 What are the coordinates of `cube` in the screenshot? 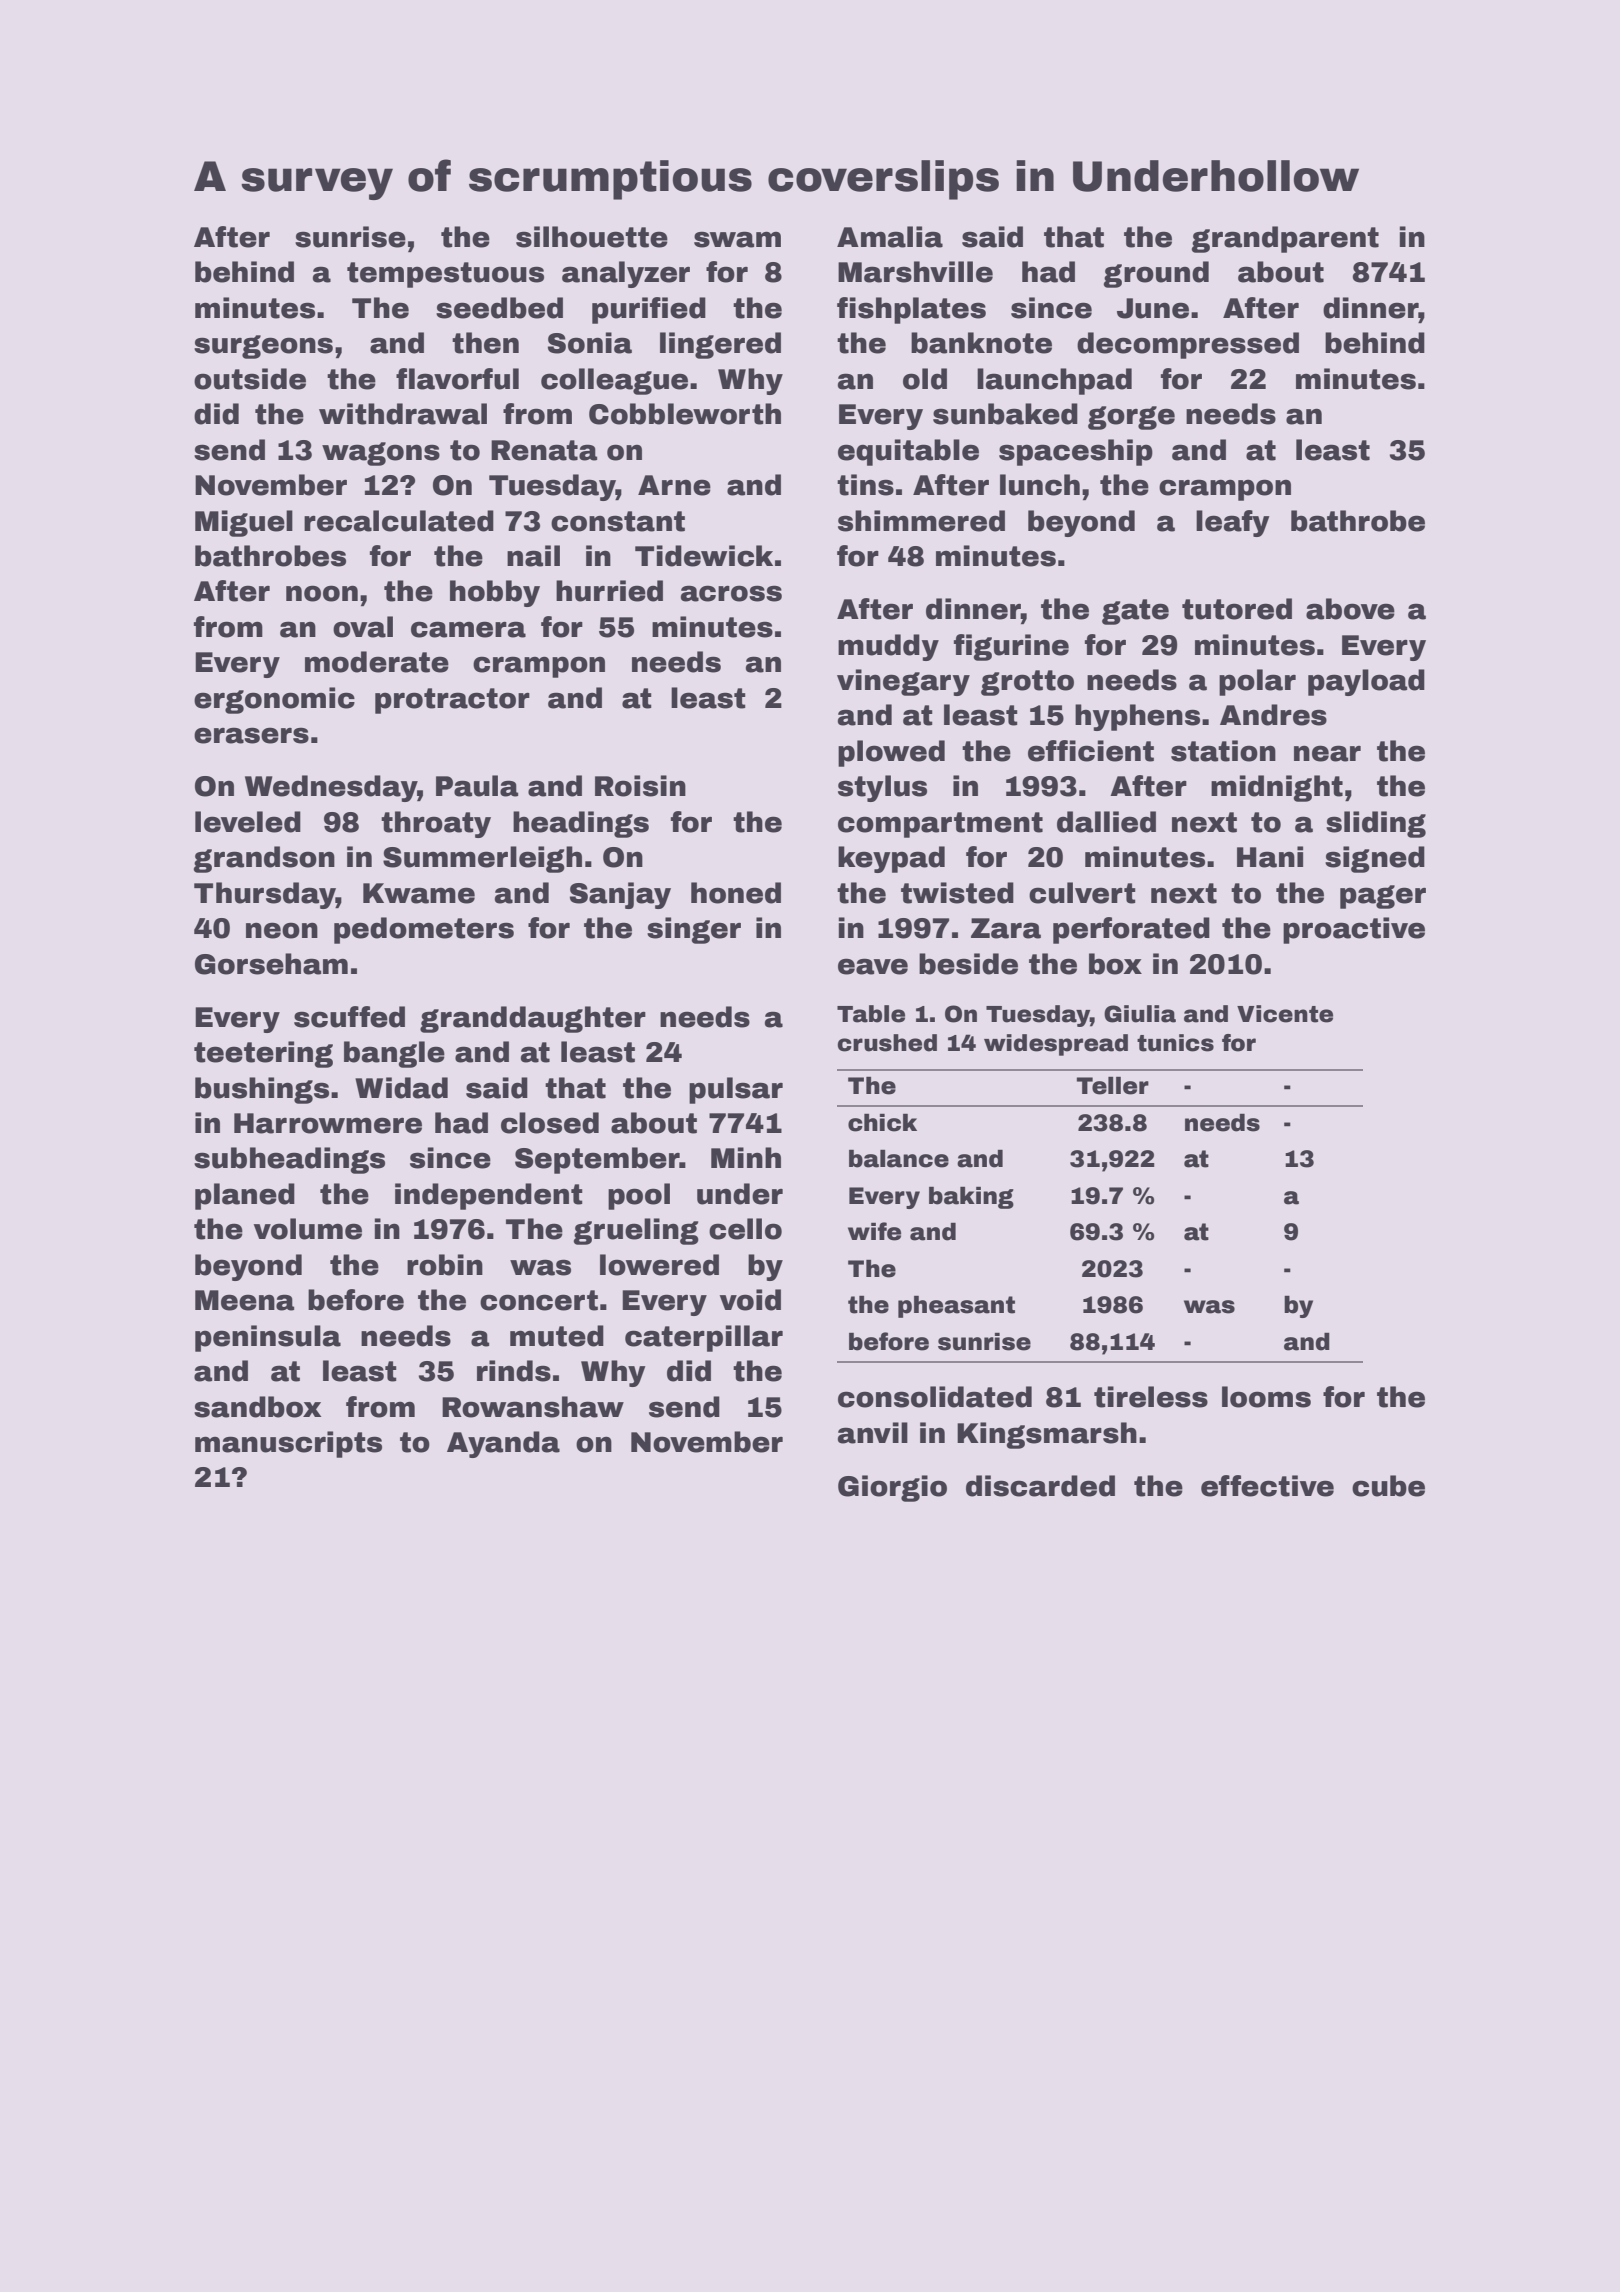 It's located at (1388, 1486).
